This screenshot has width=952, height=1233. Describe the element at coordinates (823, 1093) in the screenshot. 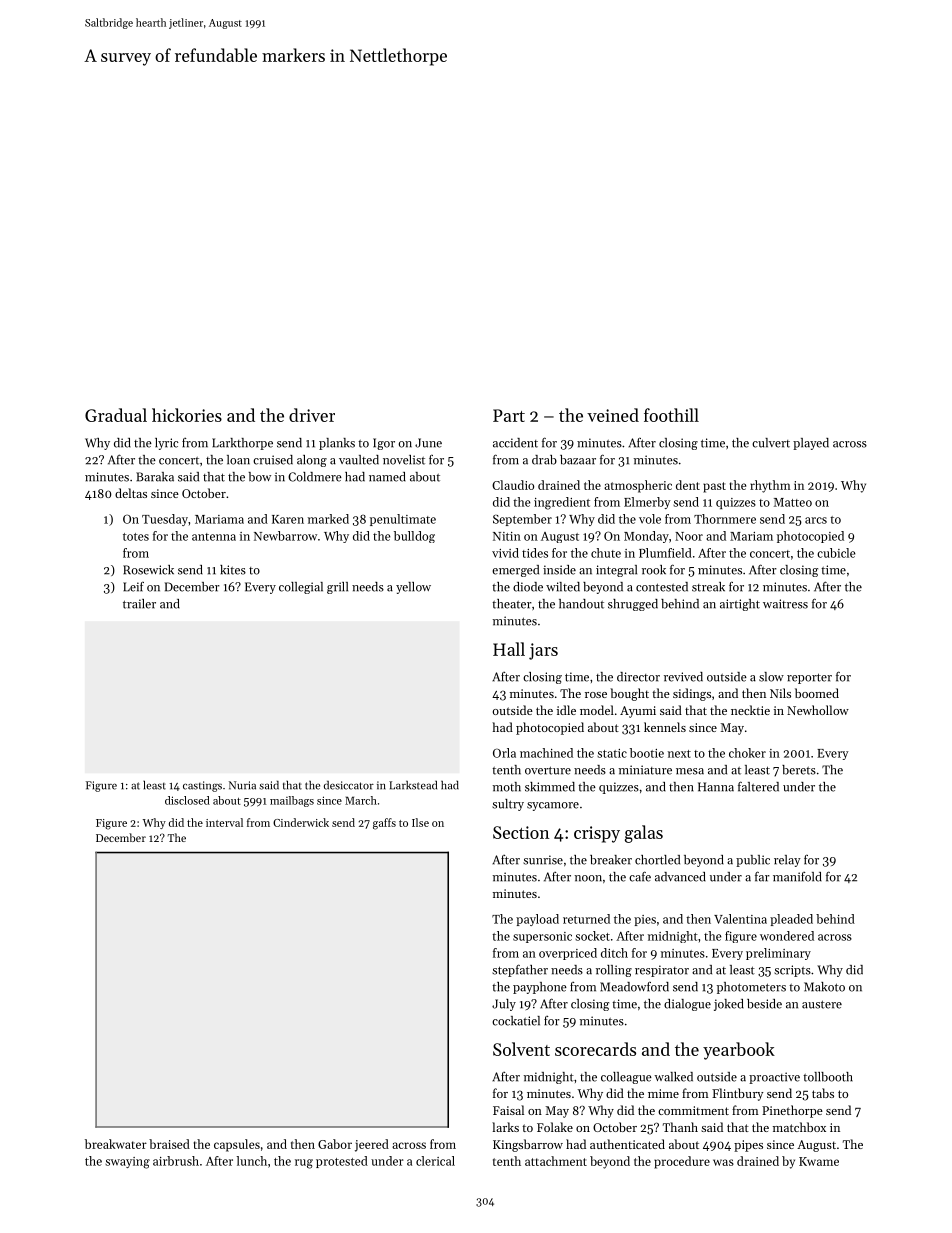

I see `tabs` at that location.
